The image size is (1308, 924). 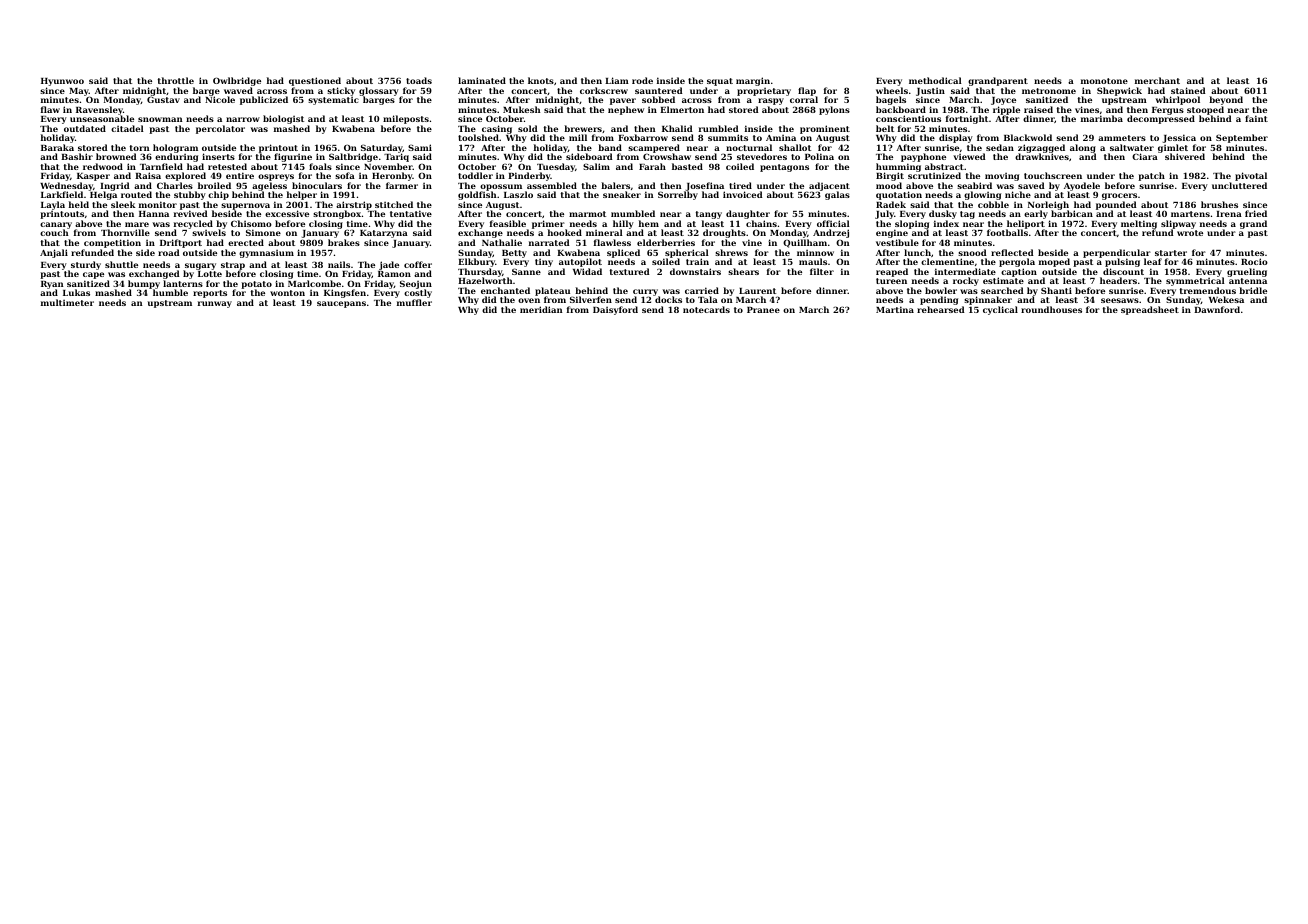 What do you see at coordinates (556, 168) in the document?
I see `Tuesday` at bounding box center [556, 168].
